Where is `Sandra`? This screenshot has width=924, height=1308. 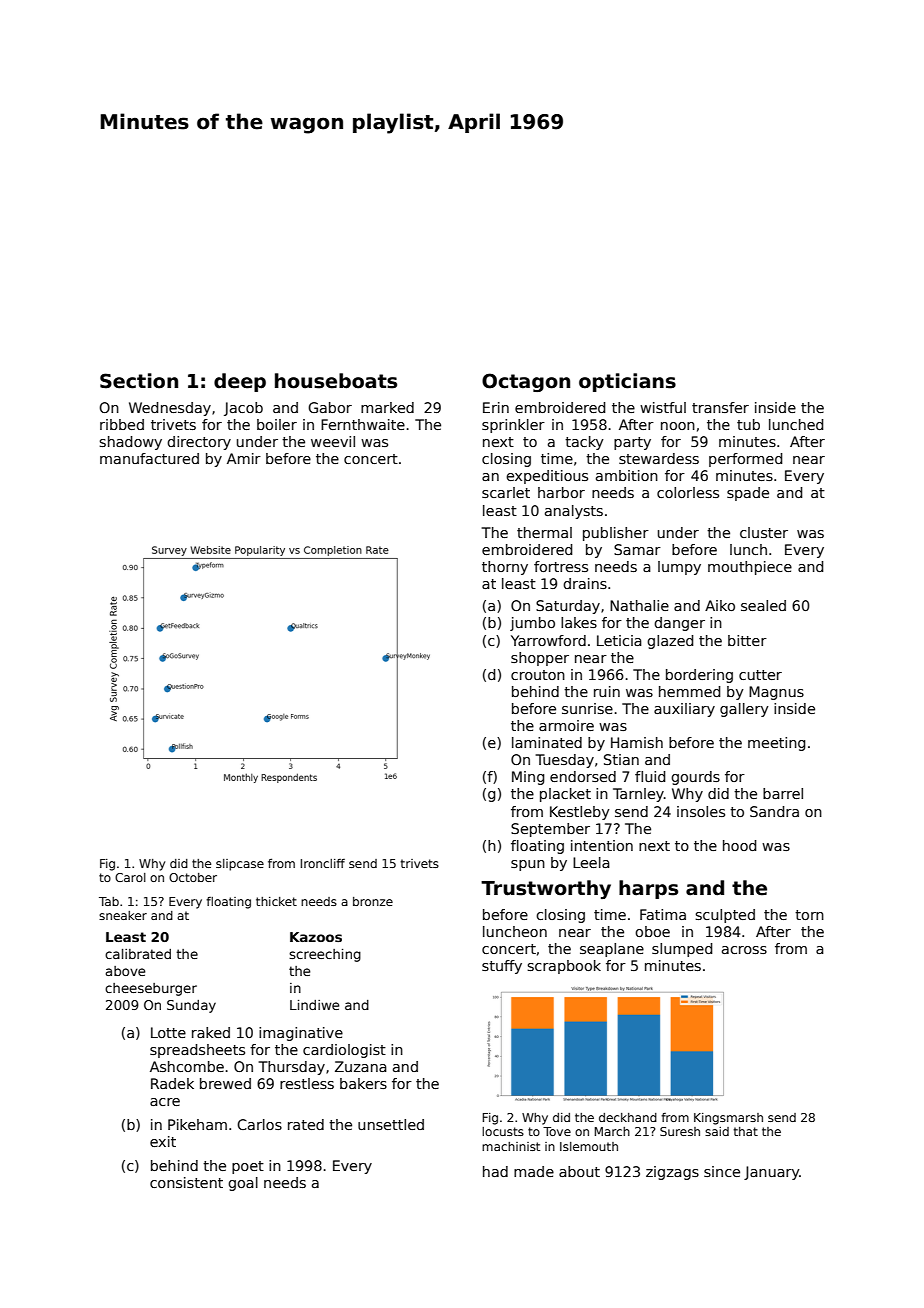
Sandra is located at coordinates (774, 811).
